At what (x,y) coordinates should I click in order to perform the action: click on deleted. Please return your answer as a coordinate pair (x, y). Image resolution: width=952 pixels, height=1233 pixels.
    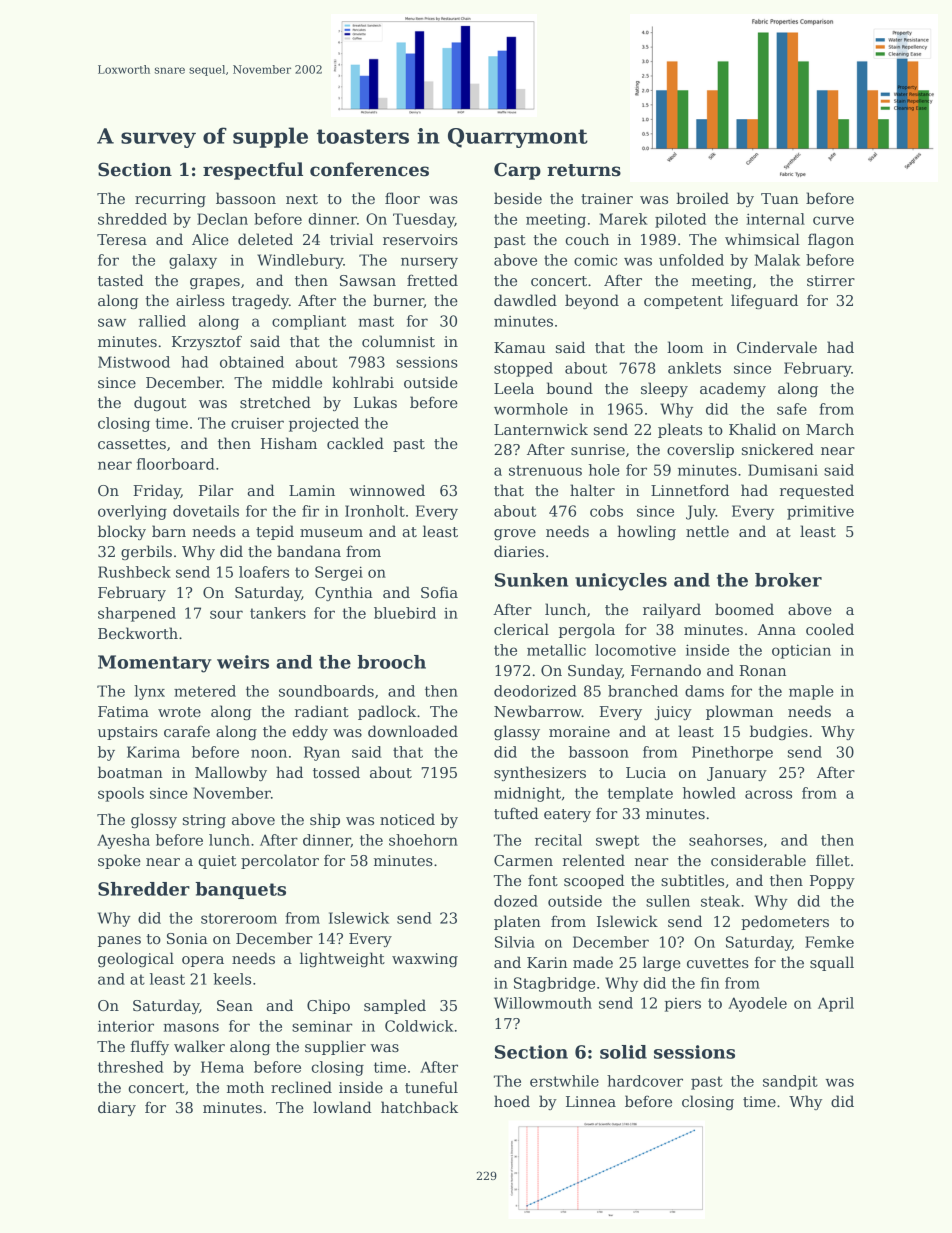
    Looking at the image, I should click on (265, 239).
